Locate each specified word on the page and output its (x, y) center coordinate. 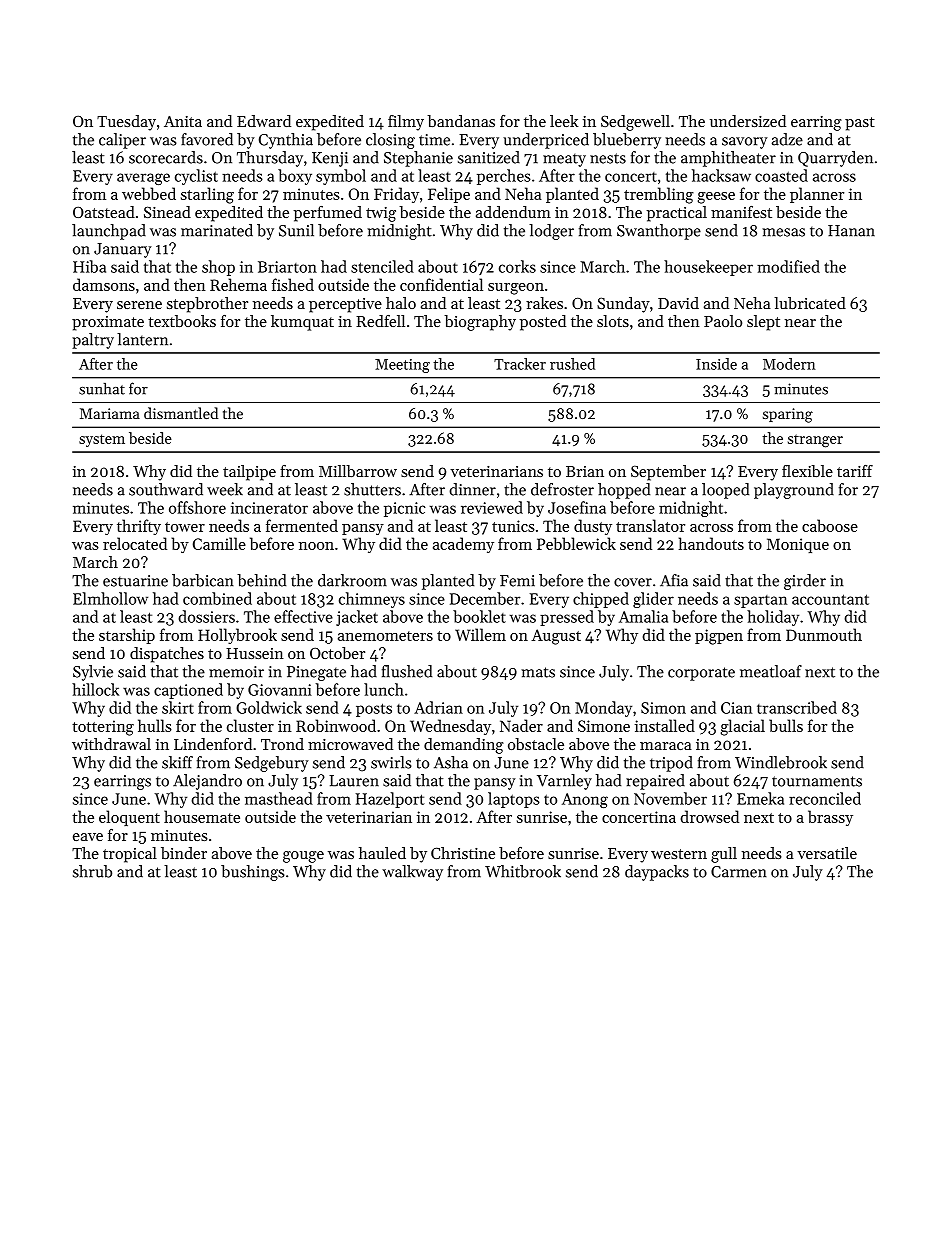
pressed (567, 618)
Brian (585, 471)
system (102, 440)
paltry (93, 341)
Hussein (255, 653)
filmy (406, 123)
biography (480, 323)
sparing (788, 415)
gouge (303, 857)
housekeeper (708, 268)
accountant (830, 599)
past (860, 124)
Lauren (354, 781)
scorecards (166, 157)
